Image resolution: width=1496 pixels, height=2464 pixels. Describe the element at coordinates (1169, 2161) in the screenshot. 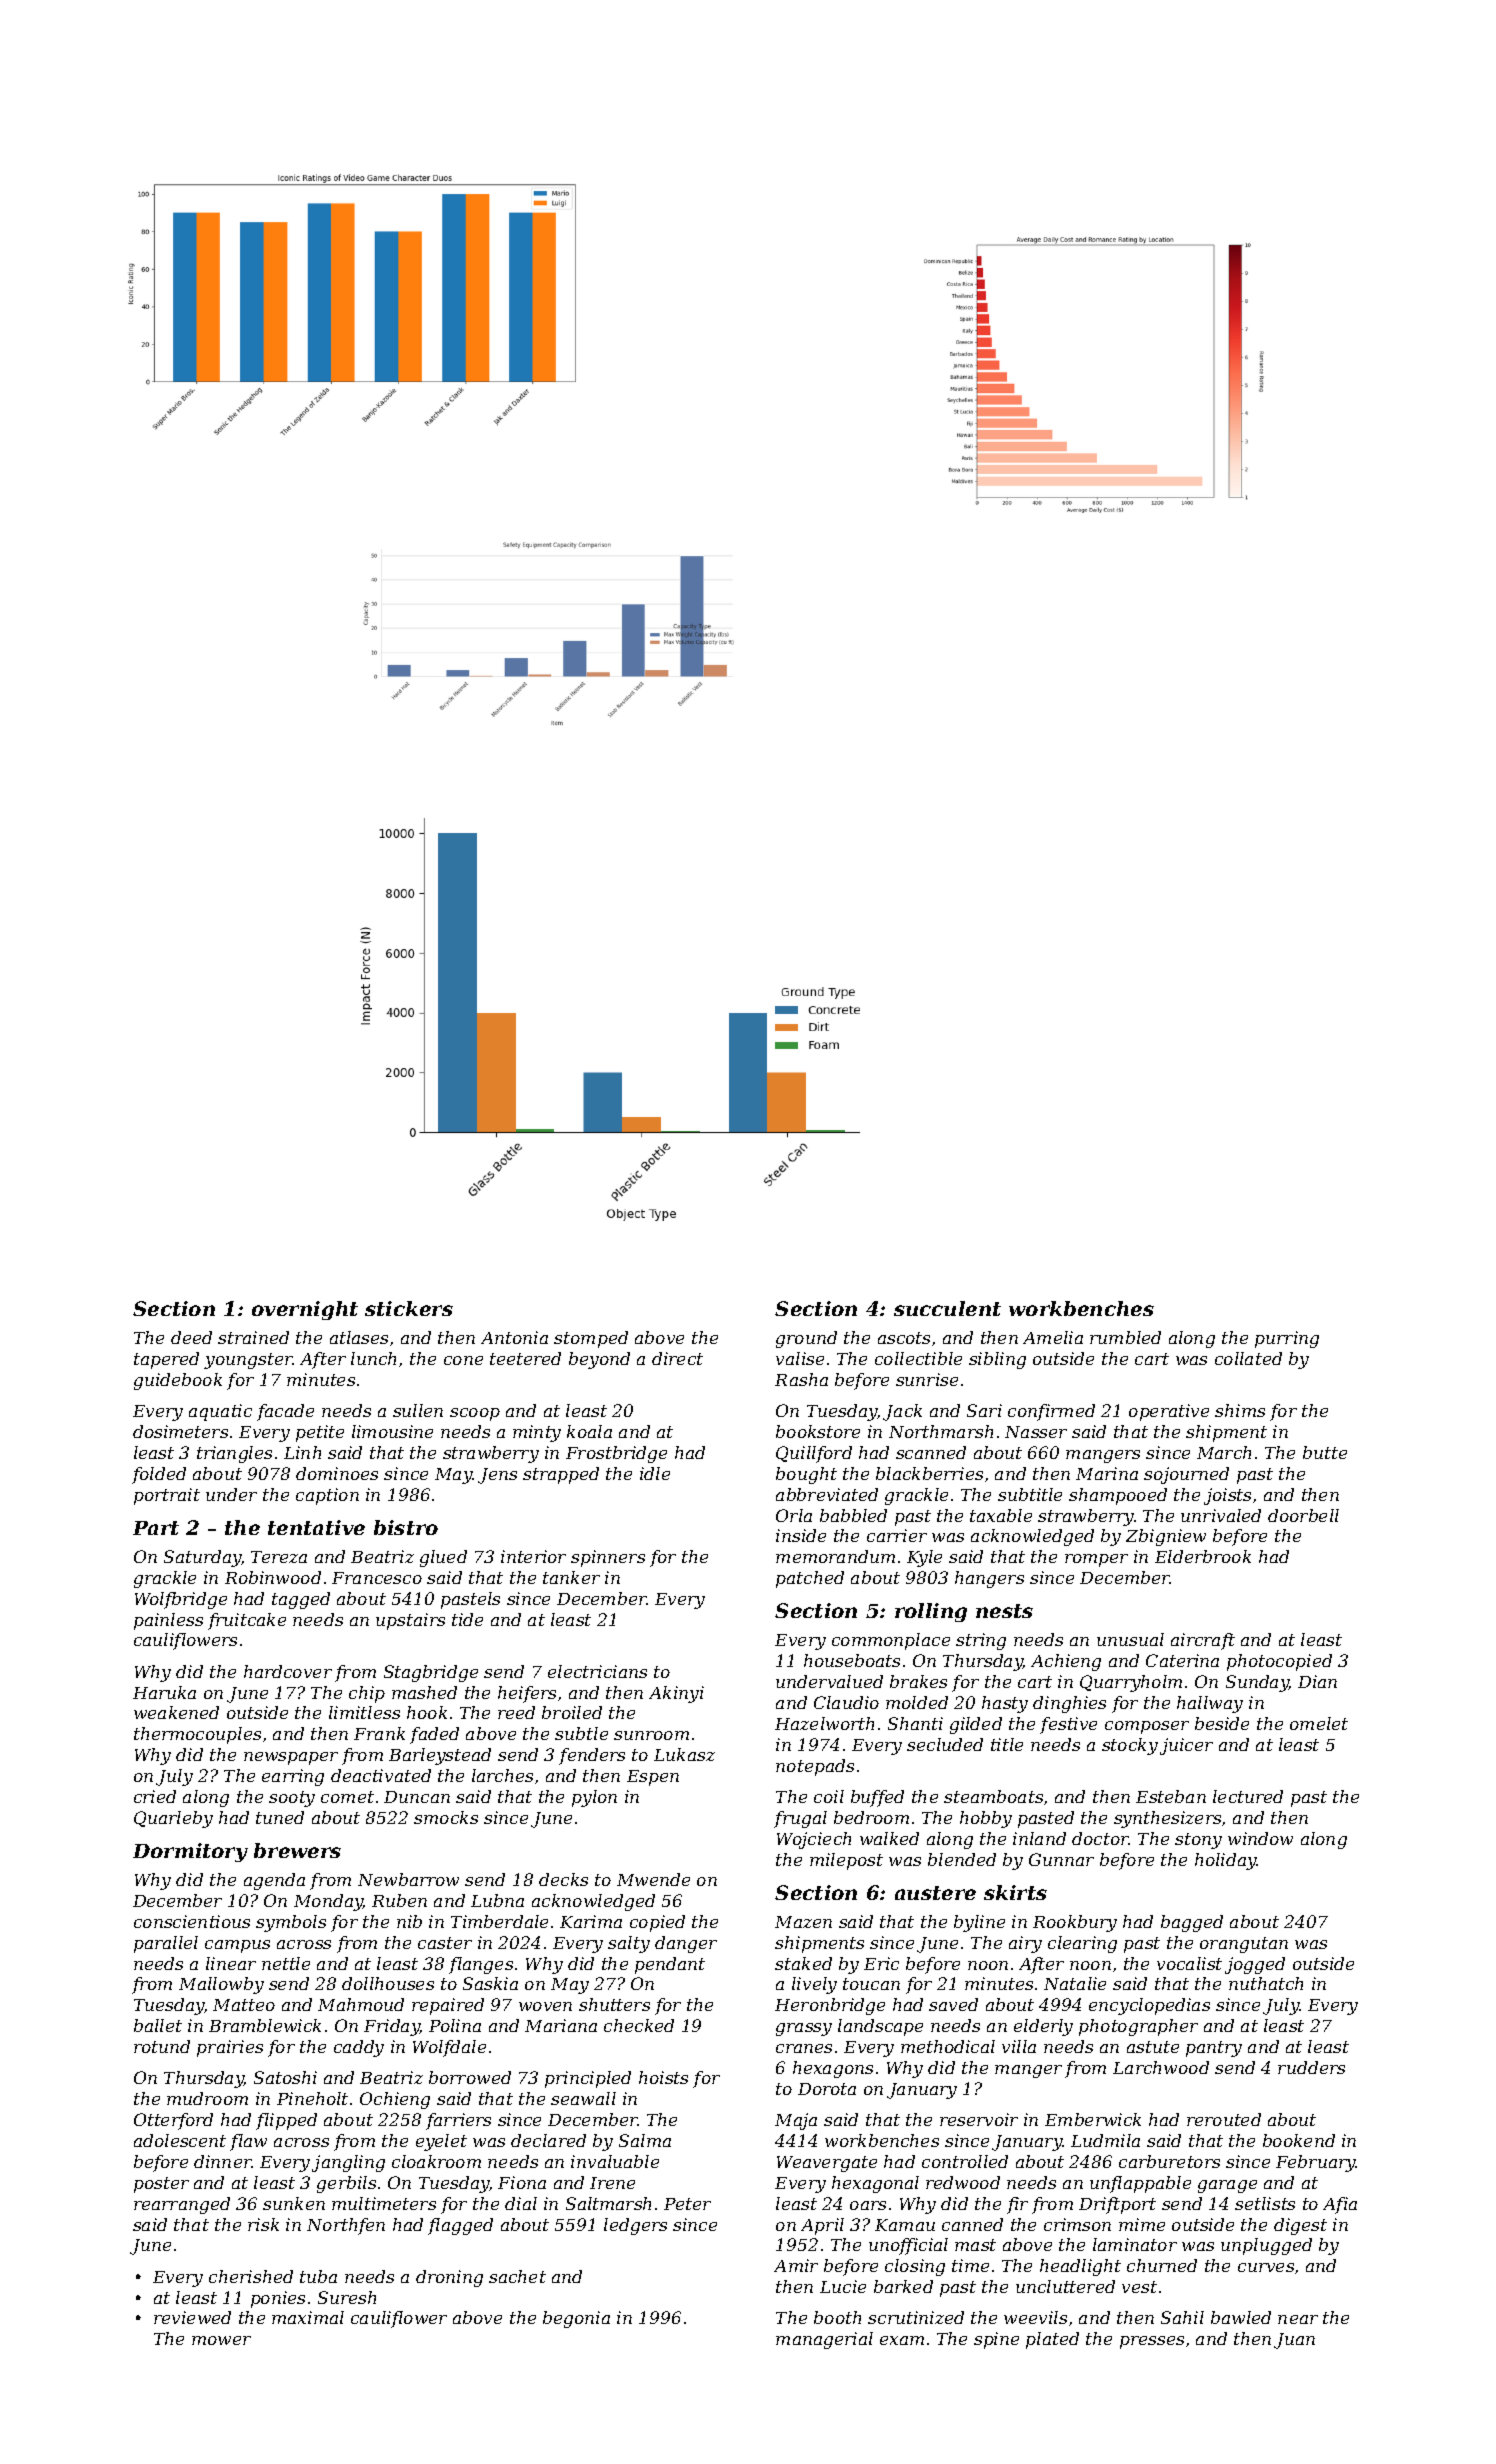

I see `carburetors` at that location.
